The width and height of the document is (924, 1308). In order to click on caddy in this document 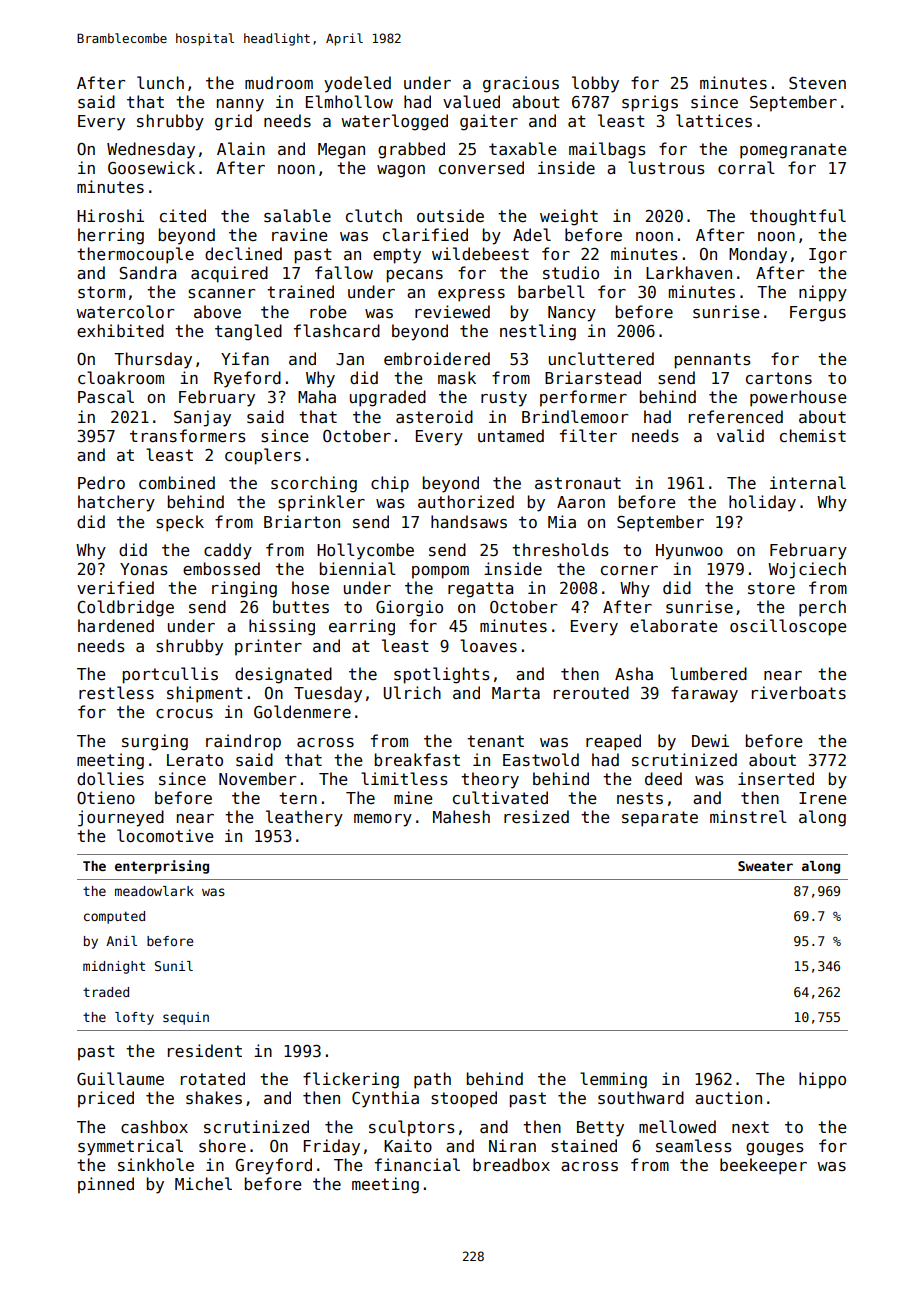, I will do `click(228, 551)`.
